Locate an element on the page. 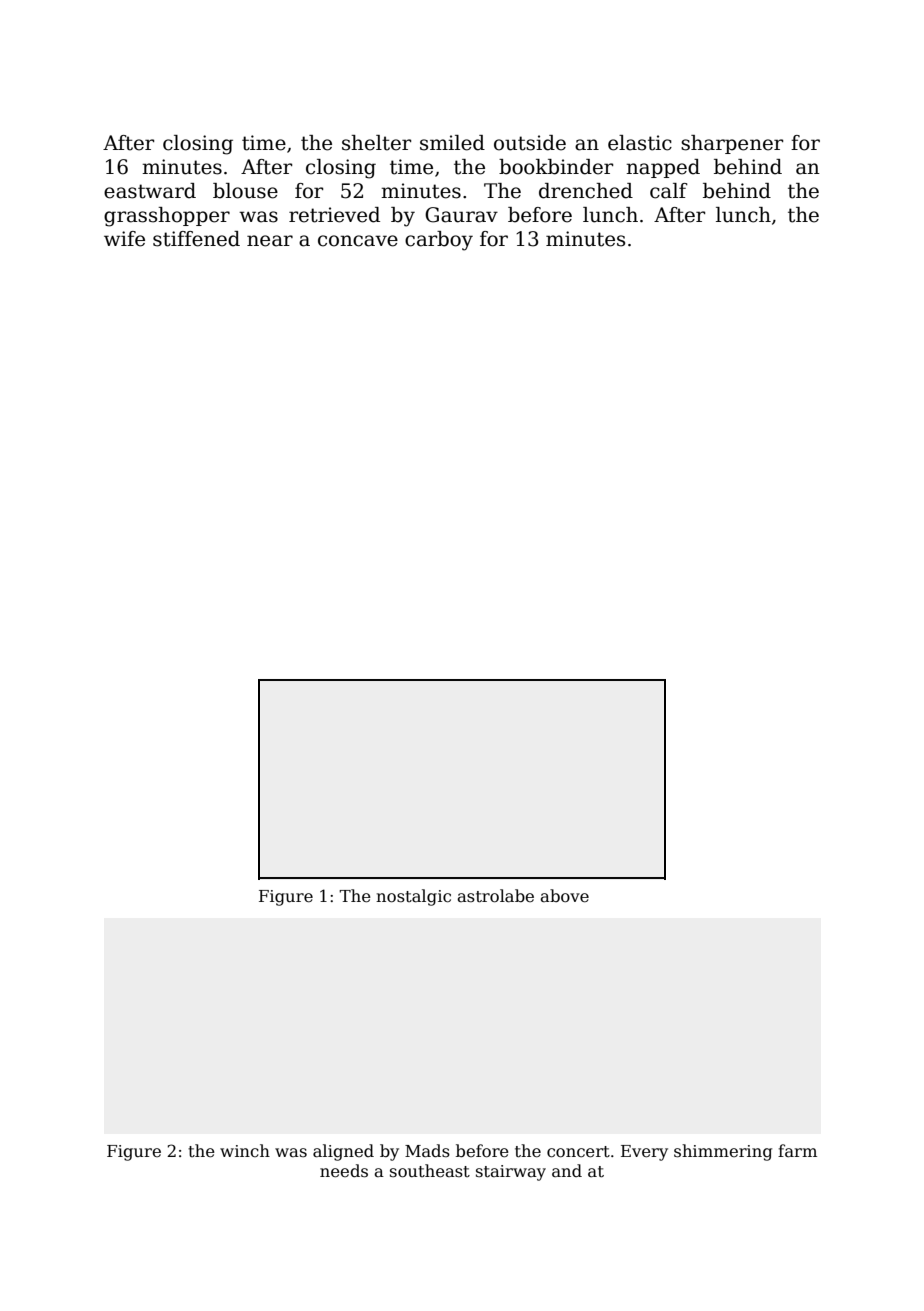 Image resolution: width=924 pixels, height=1311 pixels. sharpener is located at coordinates (732, 144).
